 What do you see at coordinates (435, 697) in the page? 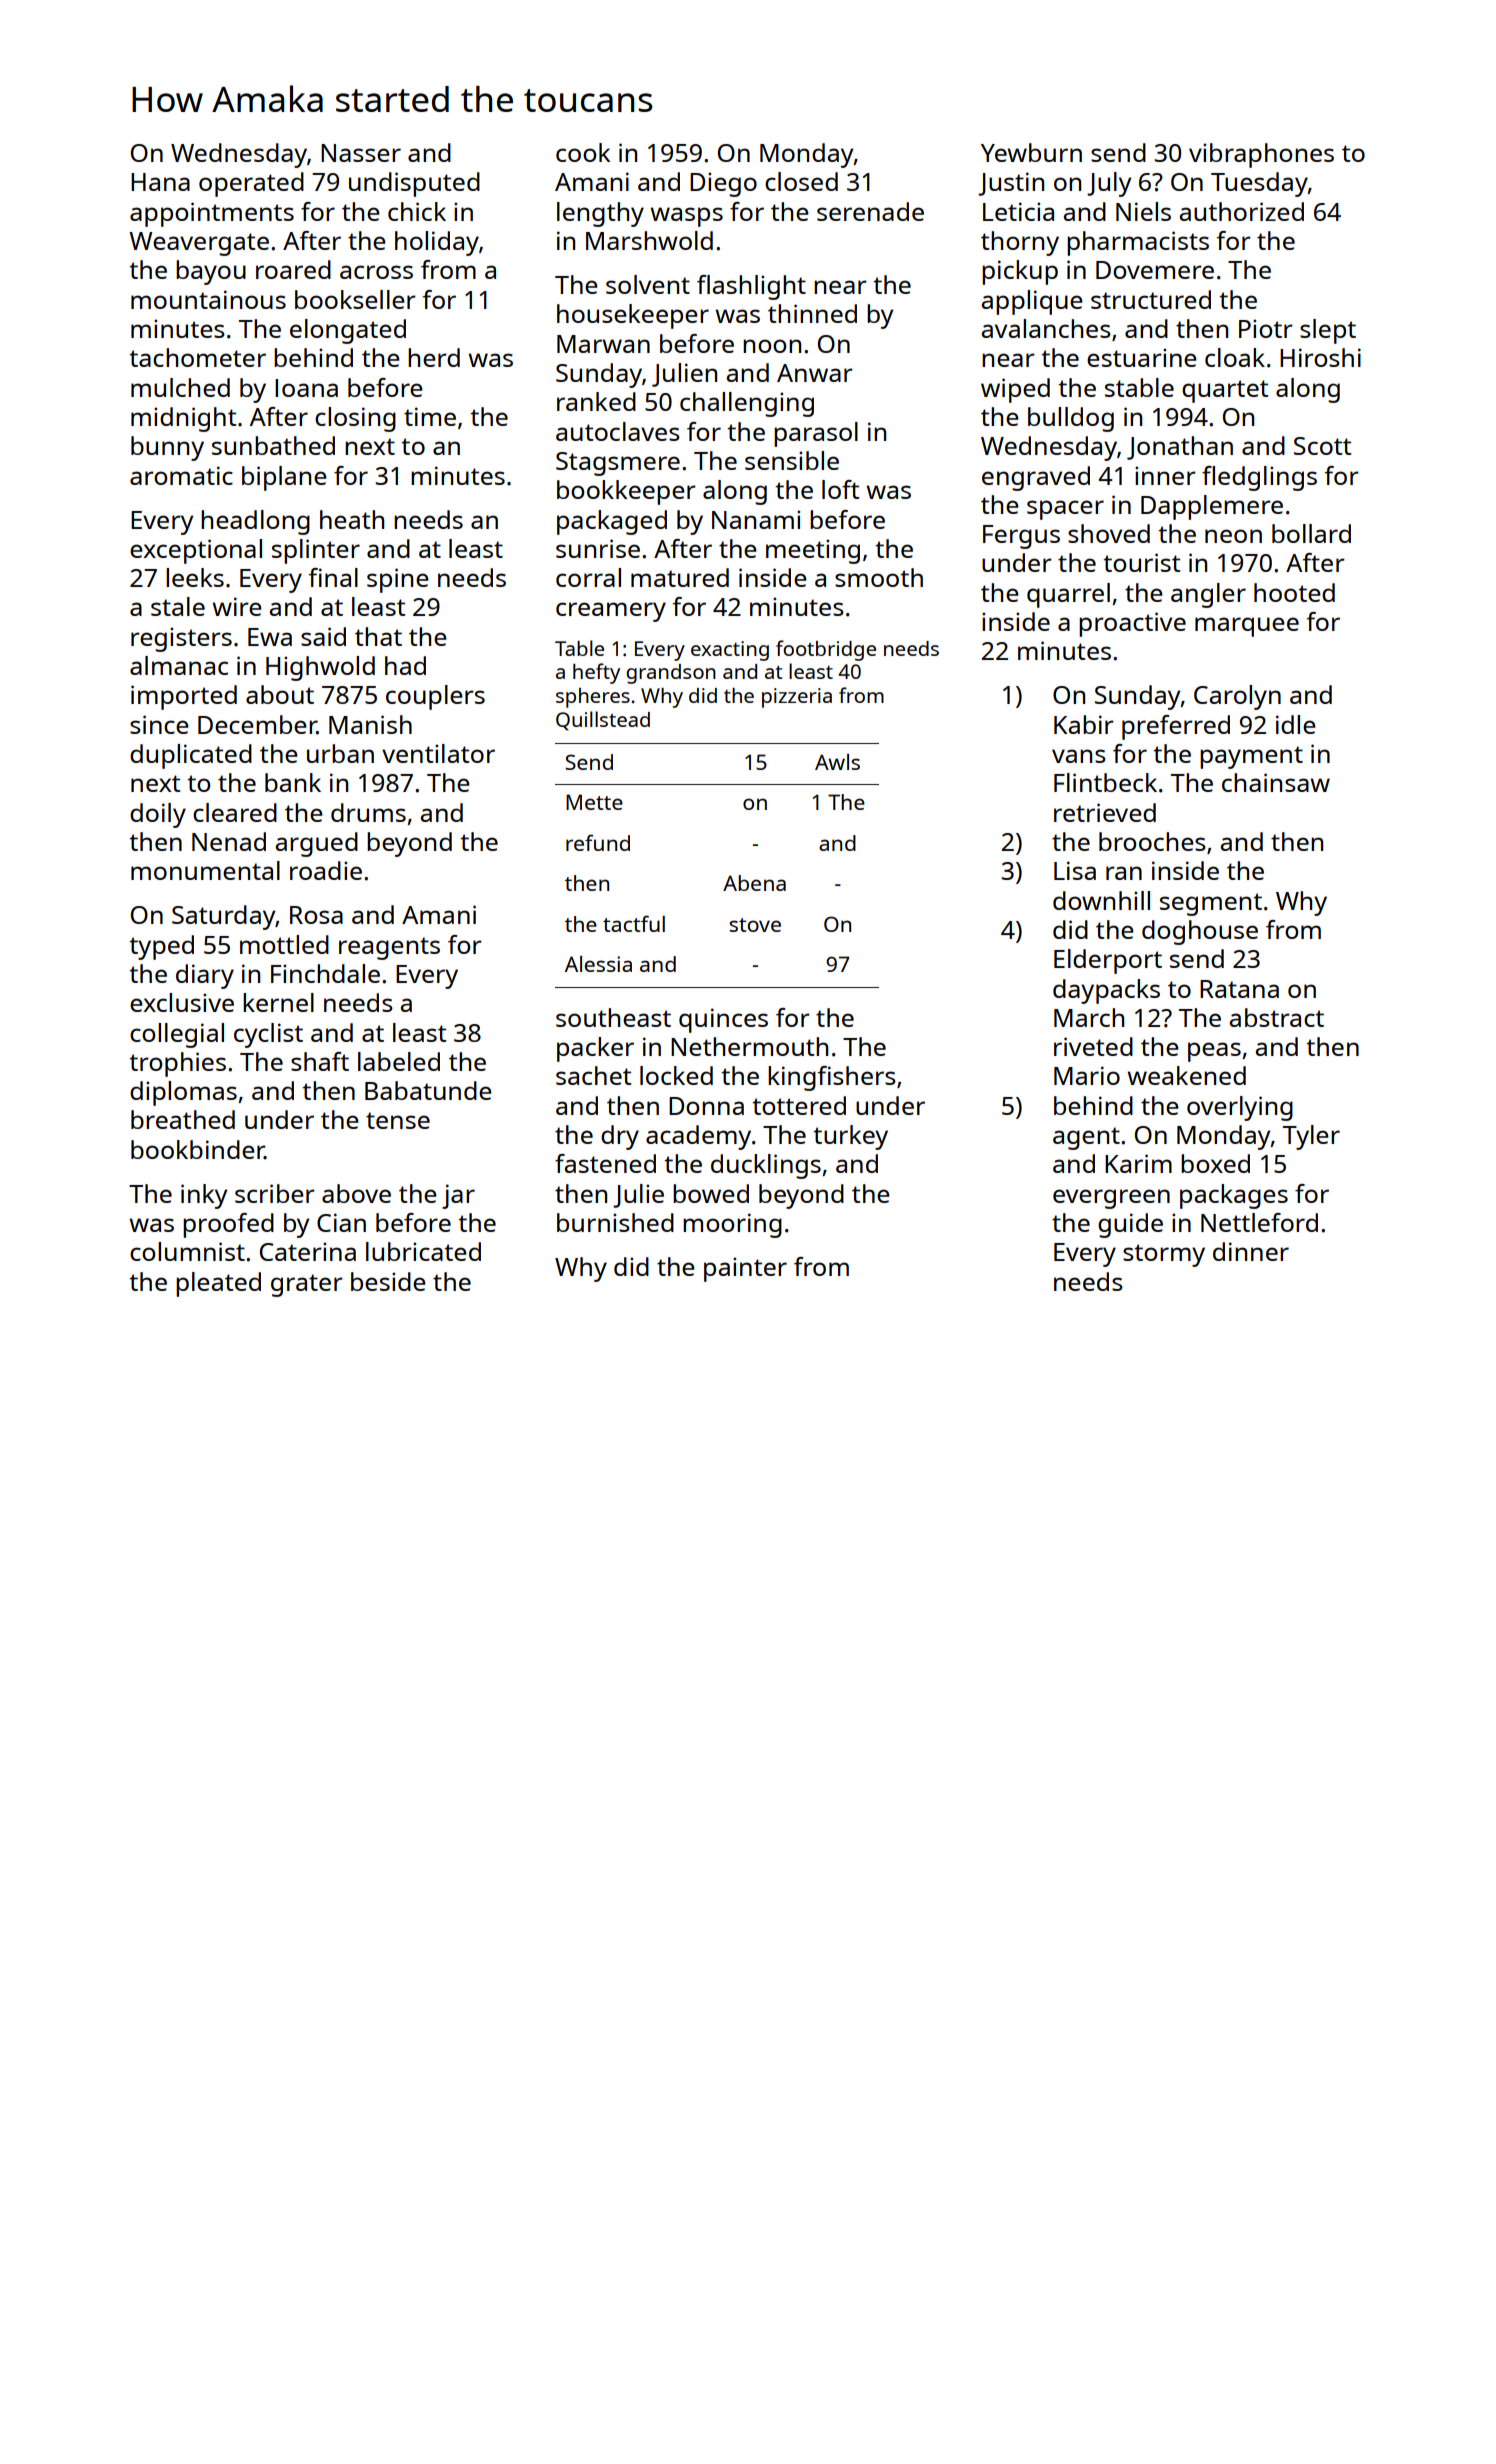
I see `couplers` at bounding box center [435, 697].
